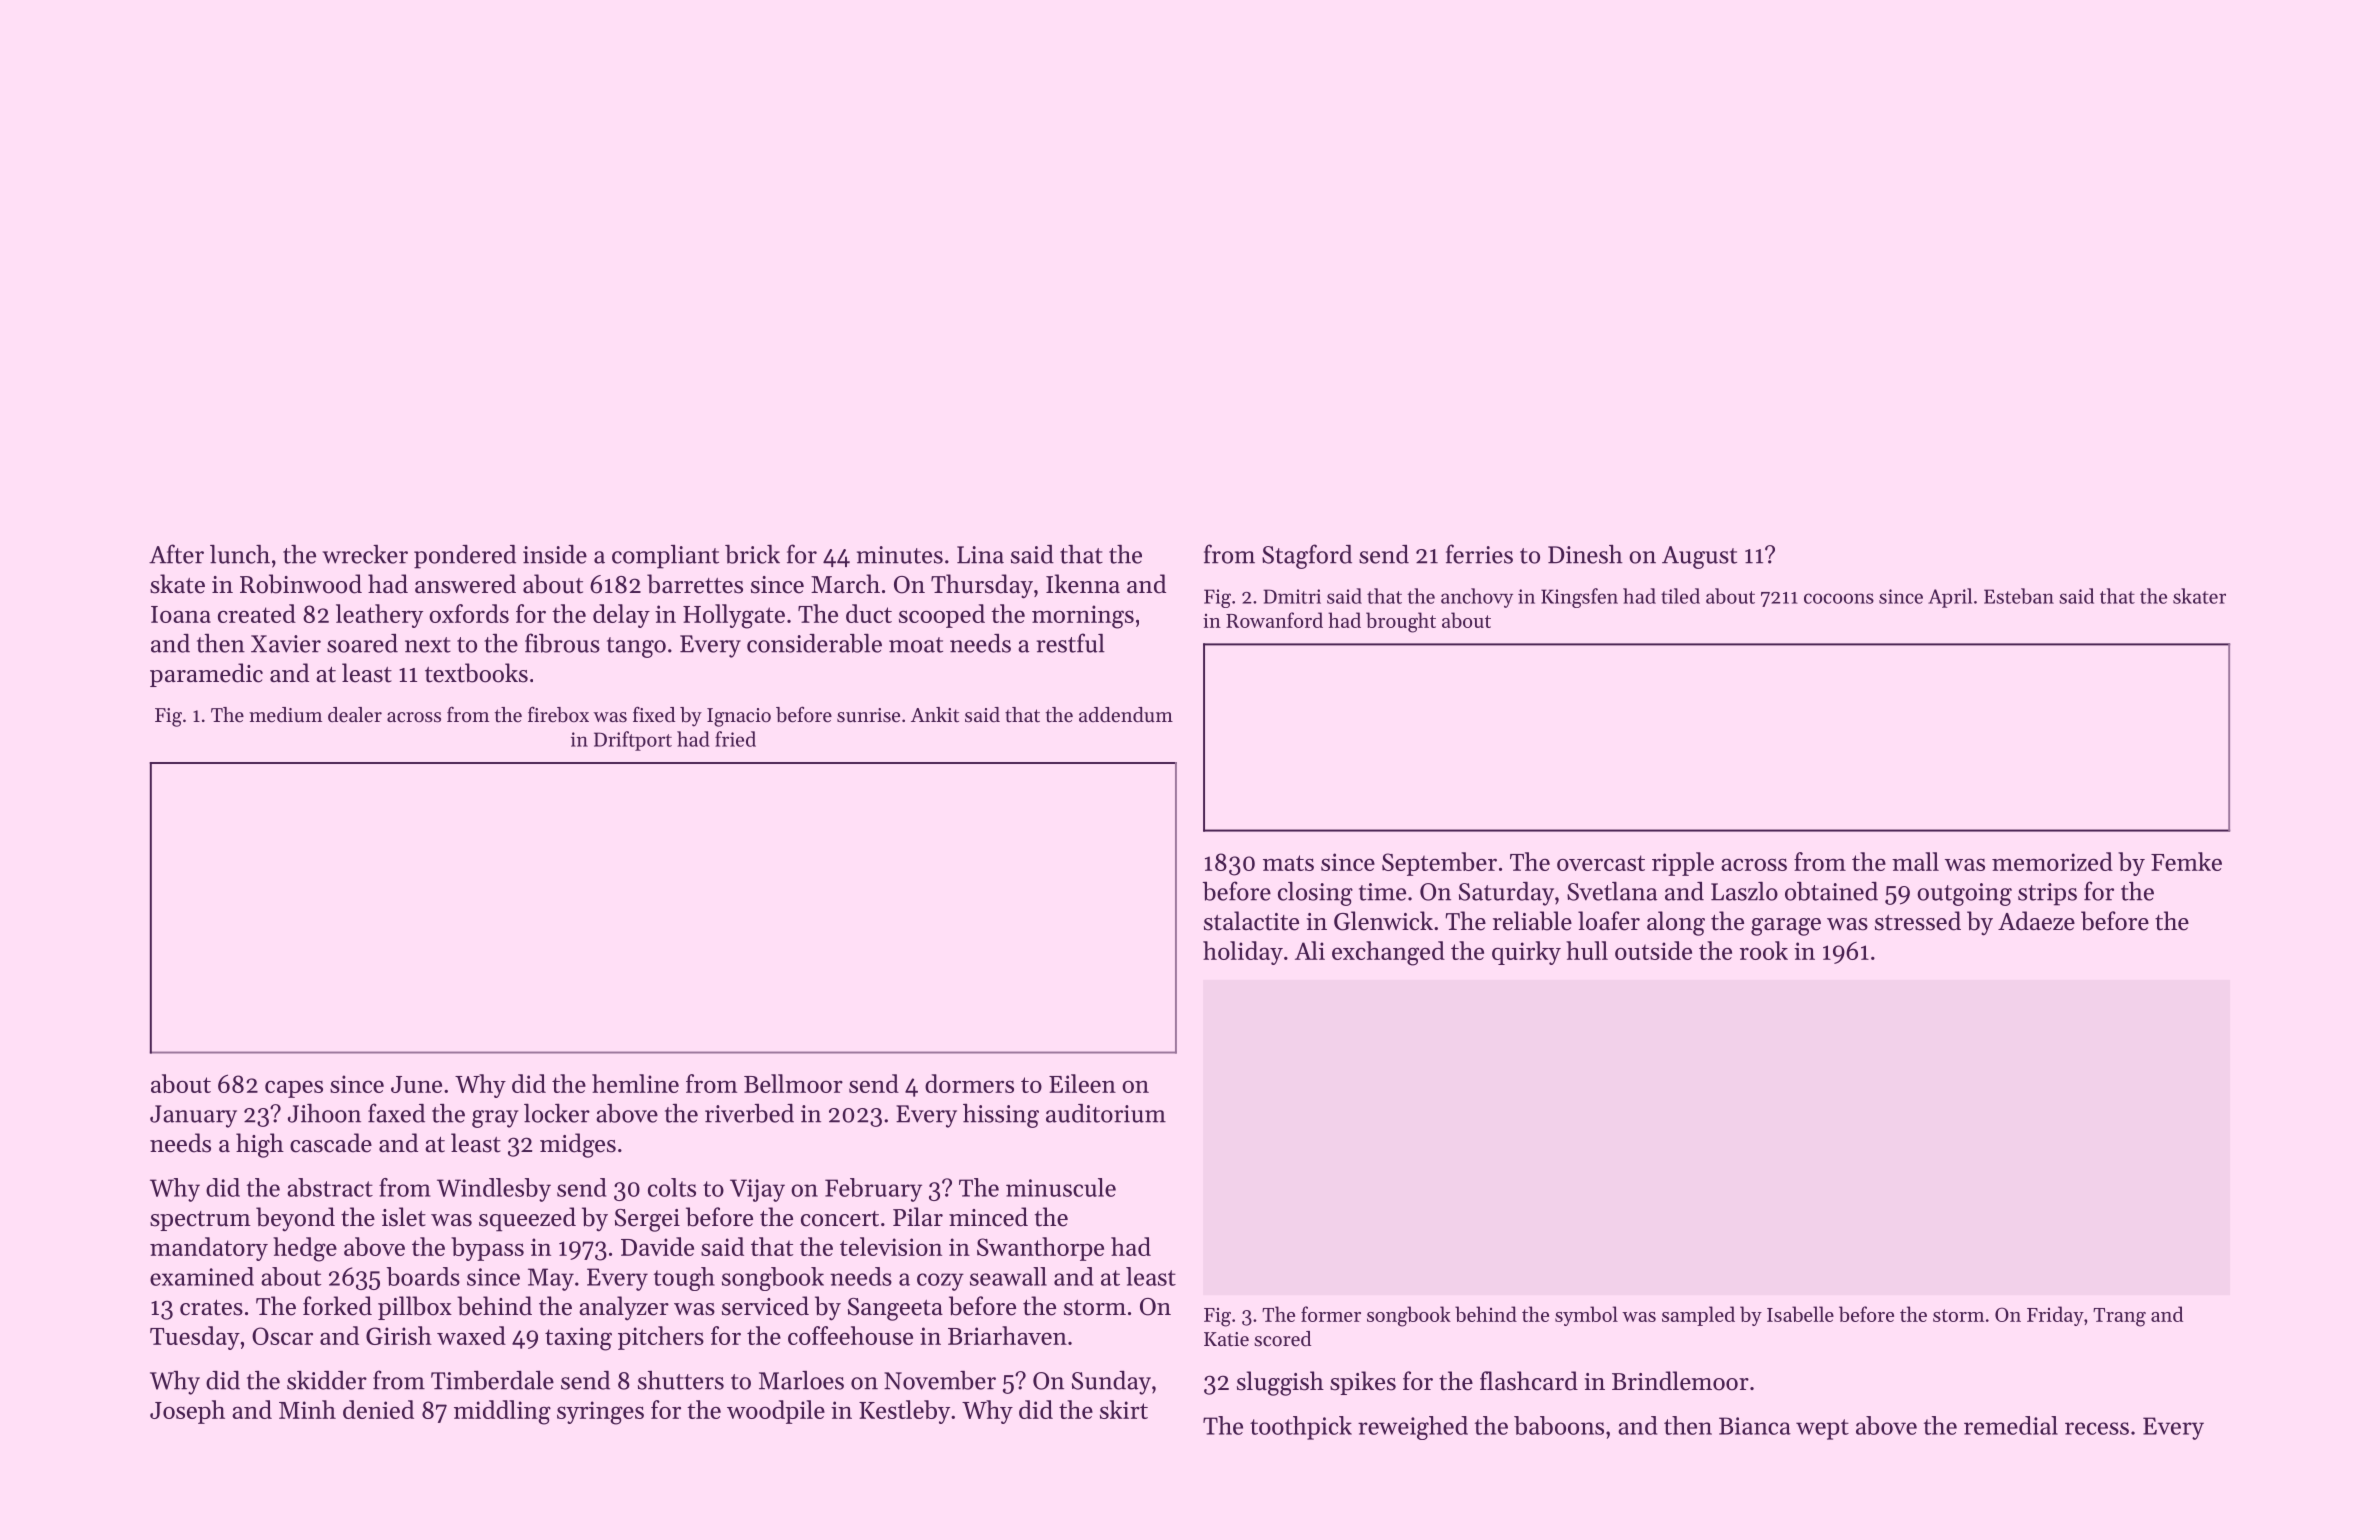  I want to click on ferries, so click(1479, 554).
